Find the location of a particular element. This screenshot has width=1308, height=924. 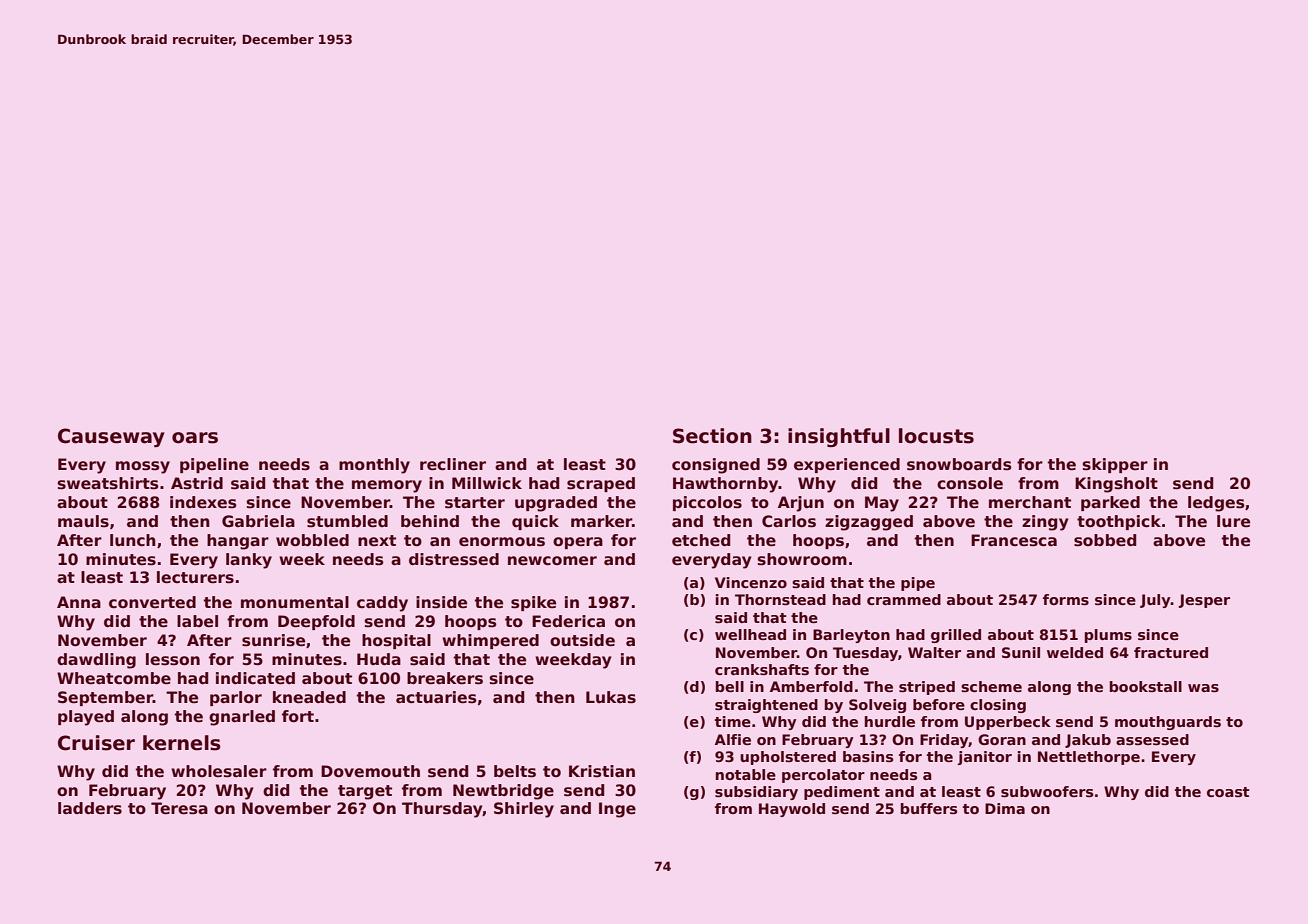

sobbed is located at coordinates (1105, 540).
